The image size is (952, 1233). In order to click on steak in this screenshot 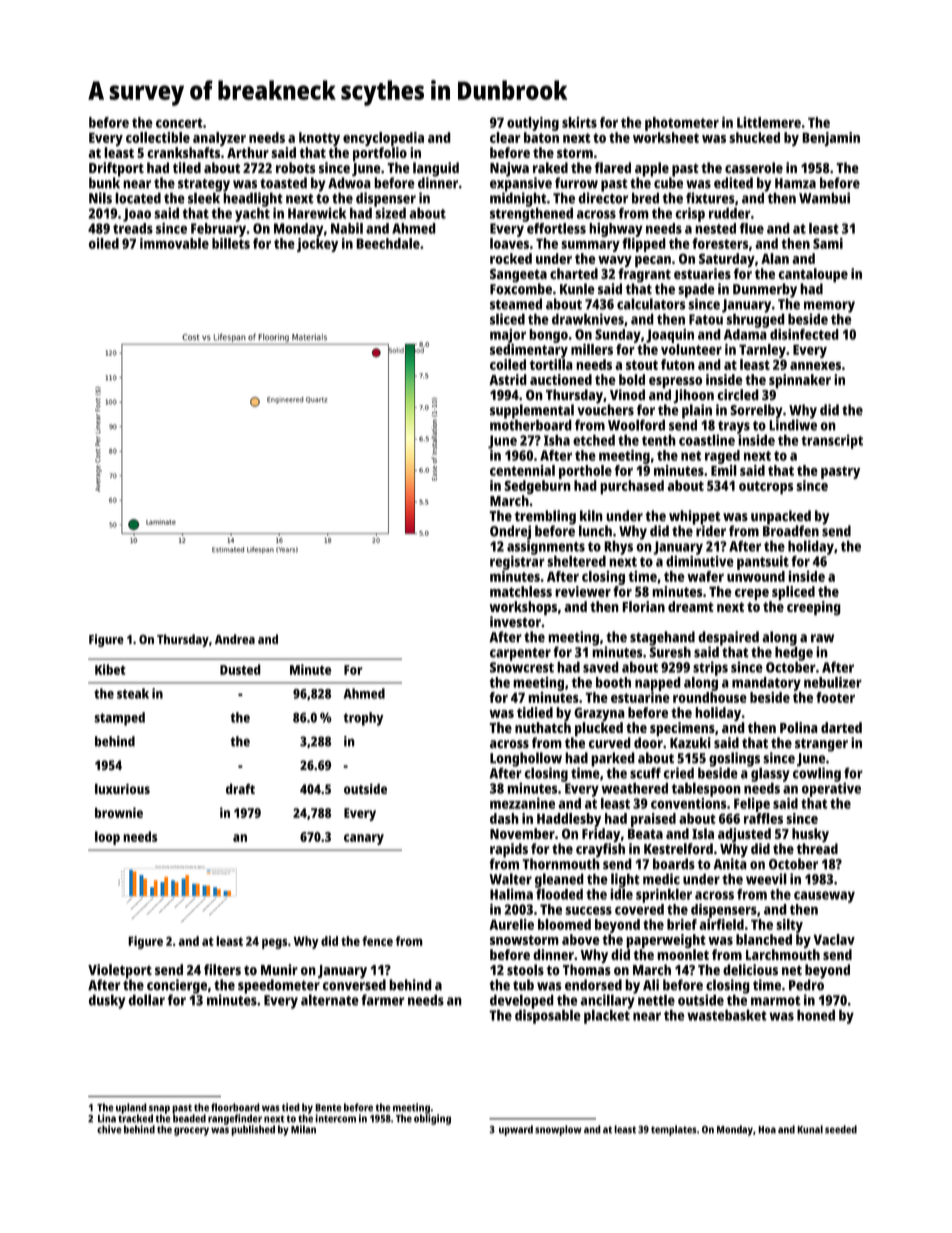, I will do `click(133, 693)`.
